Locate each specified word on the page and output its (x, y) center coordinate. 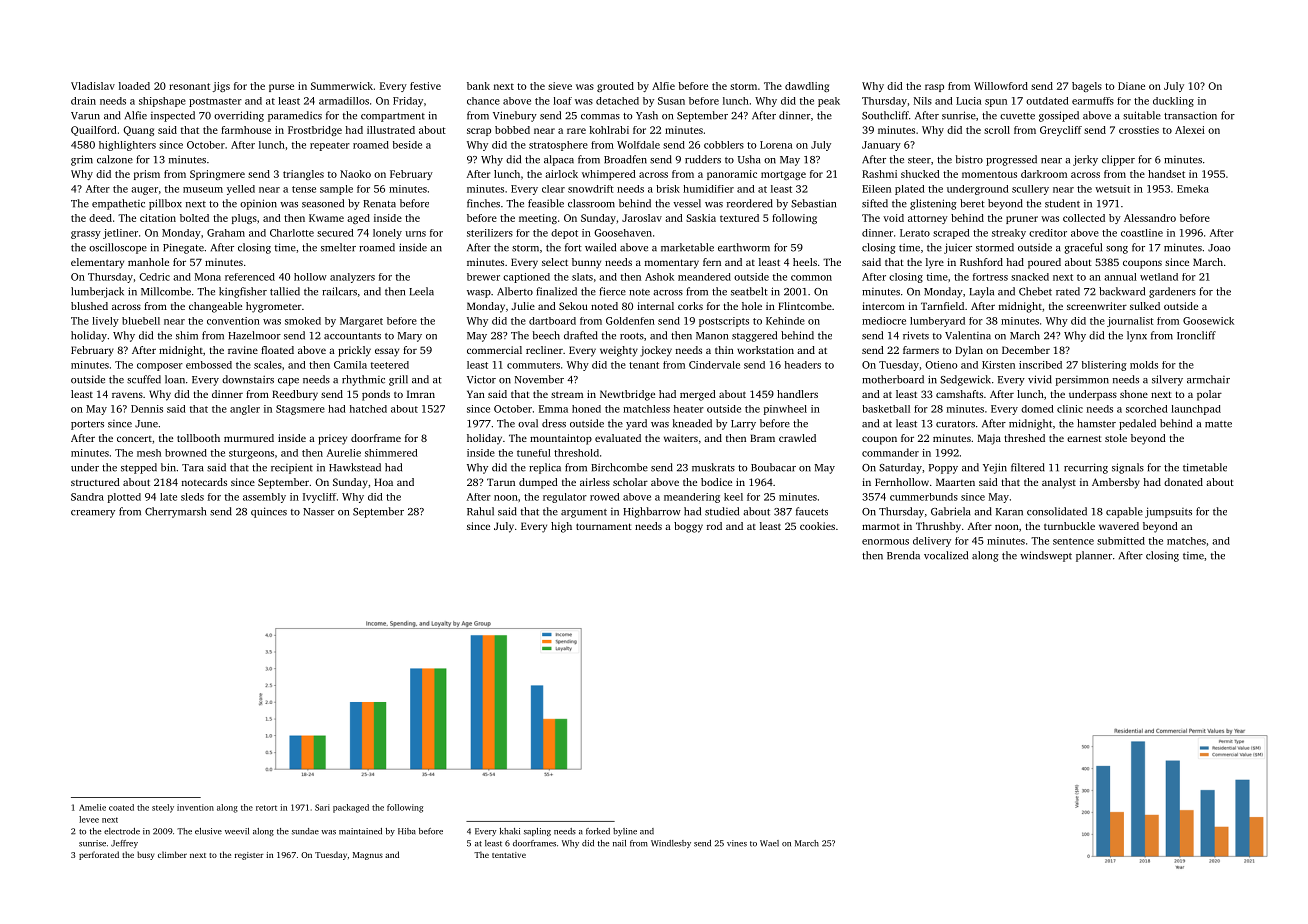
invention (195, 807)
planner (1094, 556)
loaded (134, 86)
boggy (688, 527)
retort (266, 808)
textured (739, 218)
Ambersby (1116, 483)
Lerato (915, 233)
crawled (797, 438)
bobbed (512, 130)
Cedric (154, 277)
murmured (249, 438)
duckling (1173, 102)
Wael (769, 843)
